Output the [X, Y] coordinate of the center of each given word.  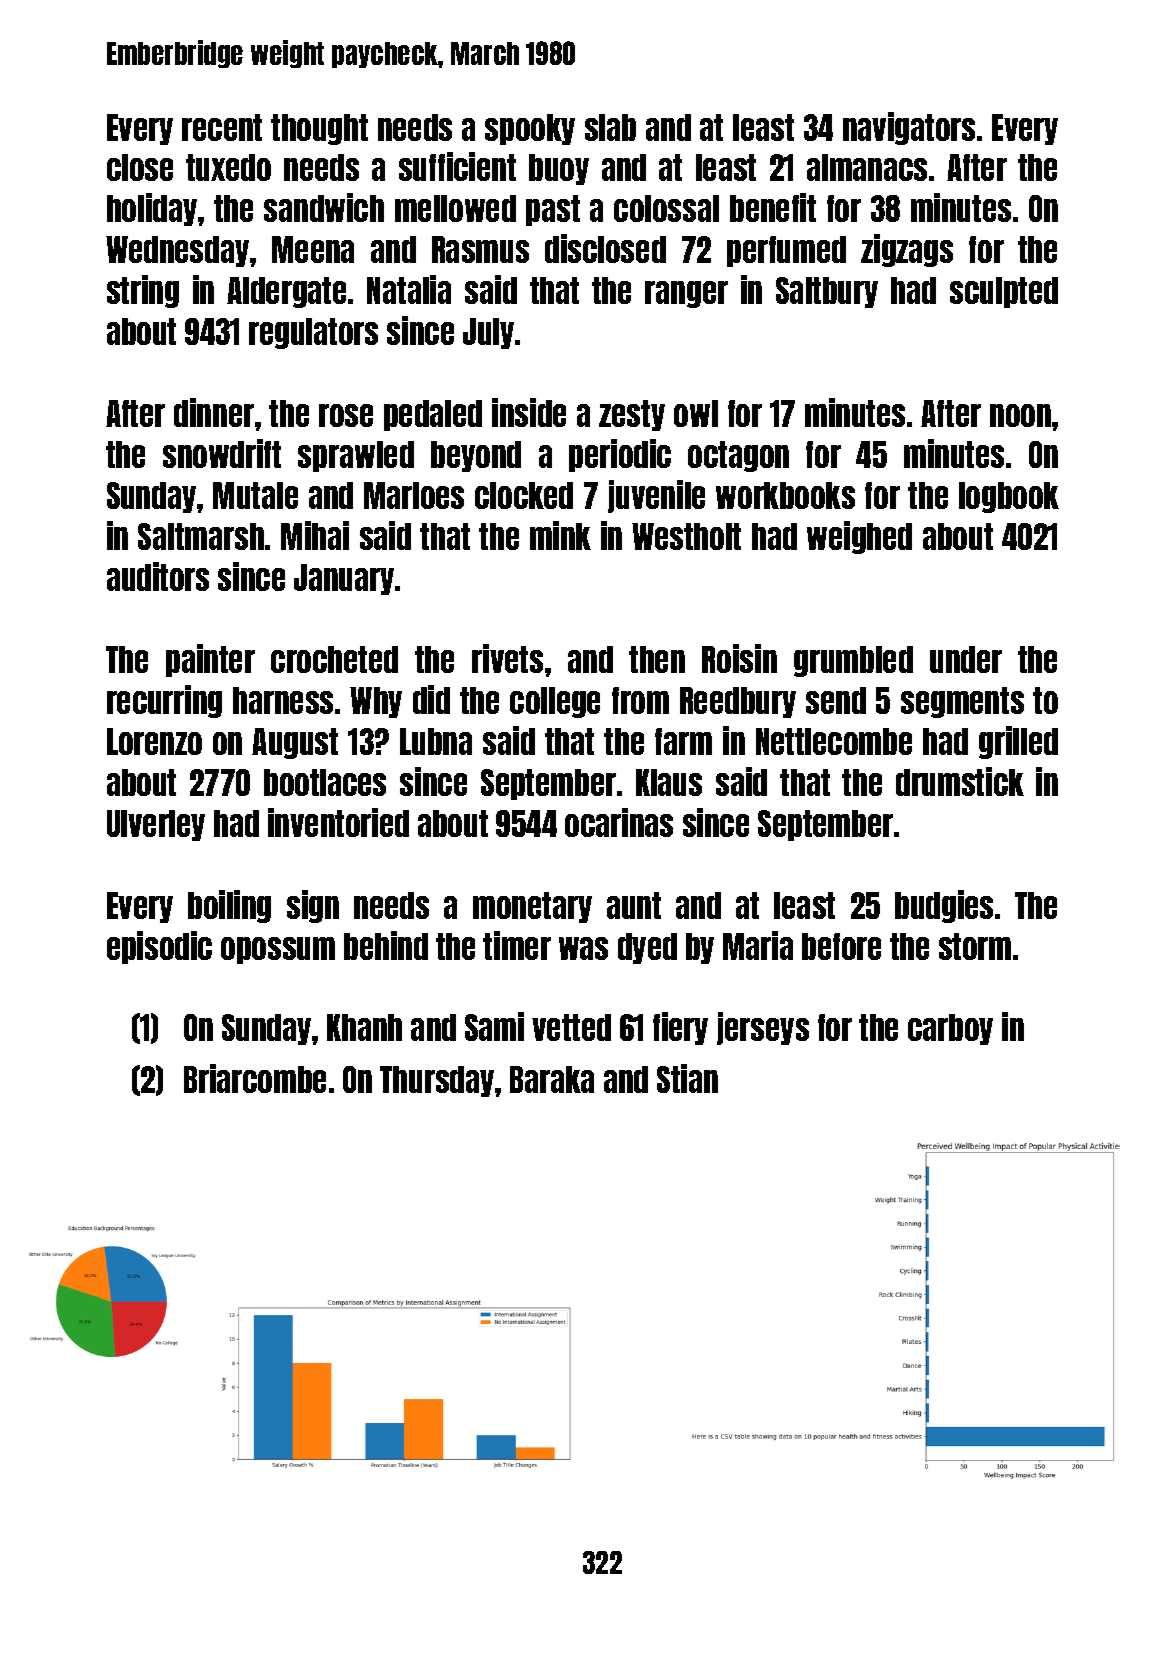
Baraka [552, 1079]
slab [610, 127]
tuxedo [228, 167]
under [966, 659]
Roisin [739, 658]
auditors [158, 576]
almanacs [867, 167]
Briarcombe [255, 1078]
